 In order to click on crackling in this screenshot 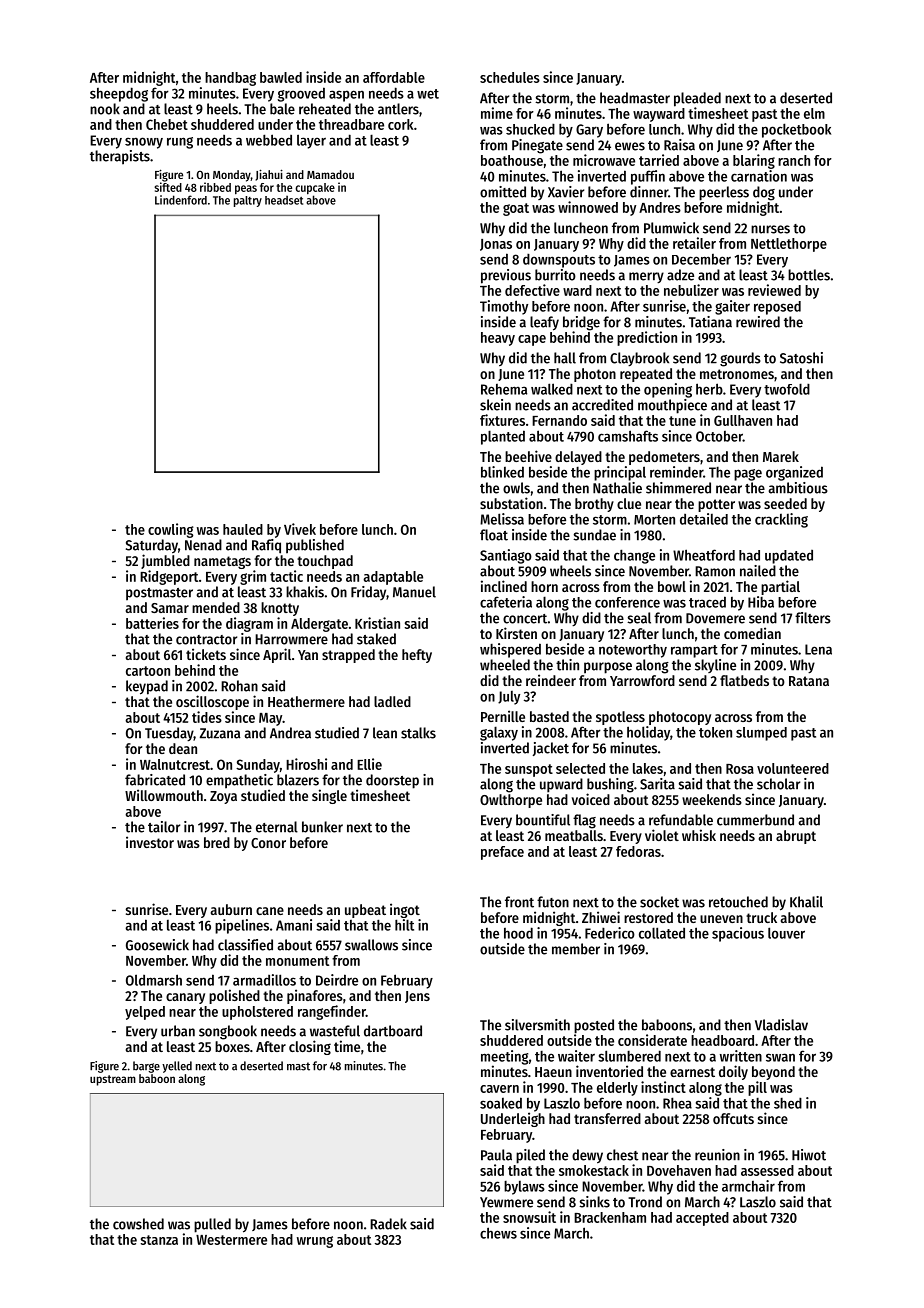, I will do `click(781, 520)`.
